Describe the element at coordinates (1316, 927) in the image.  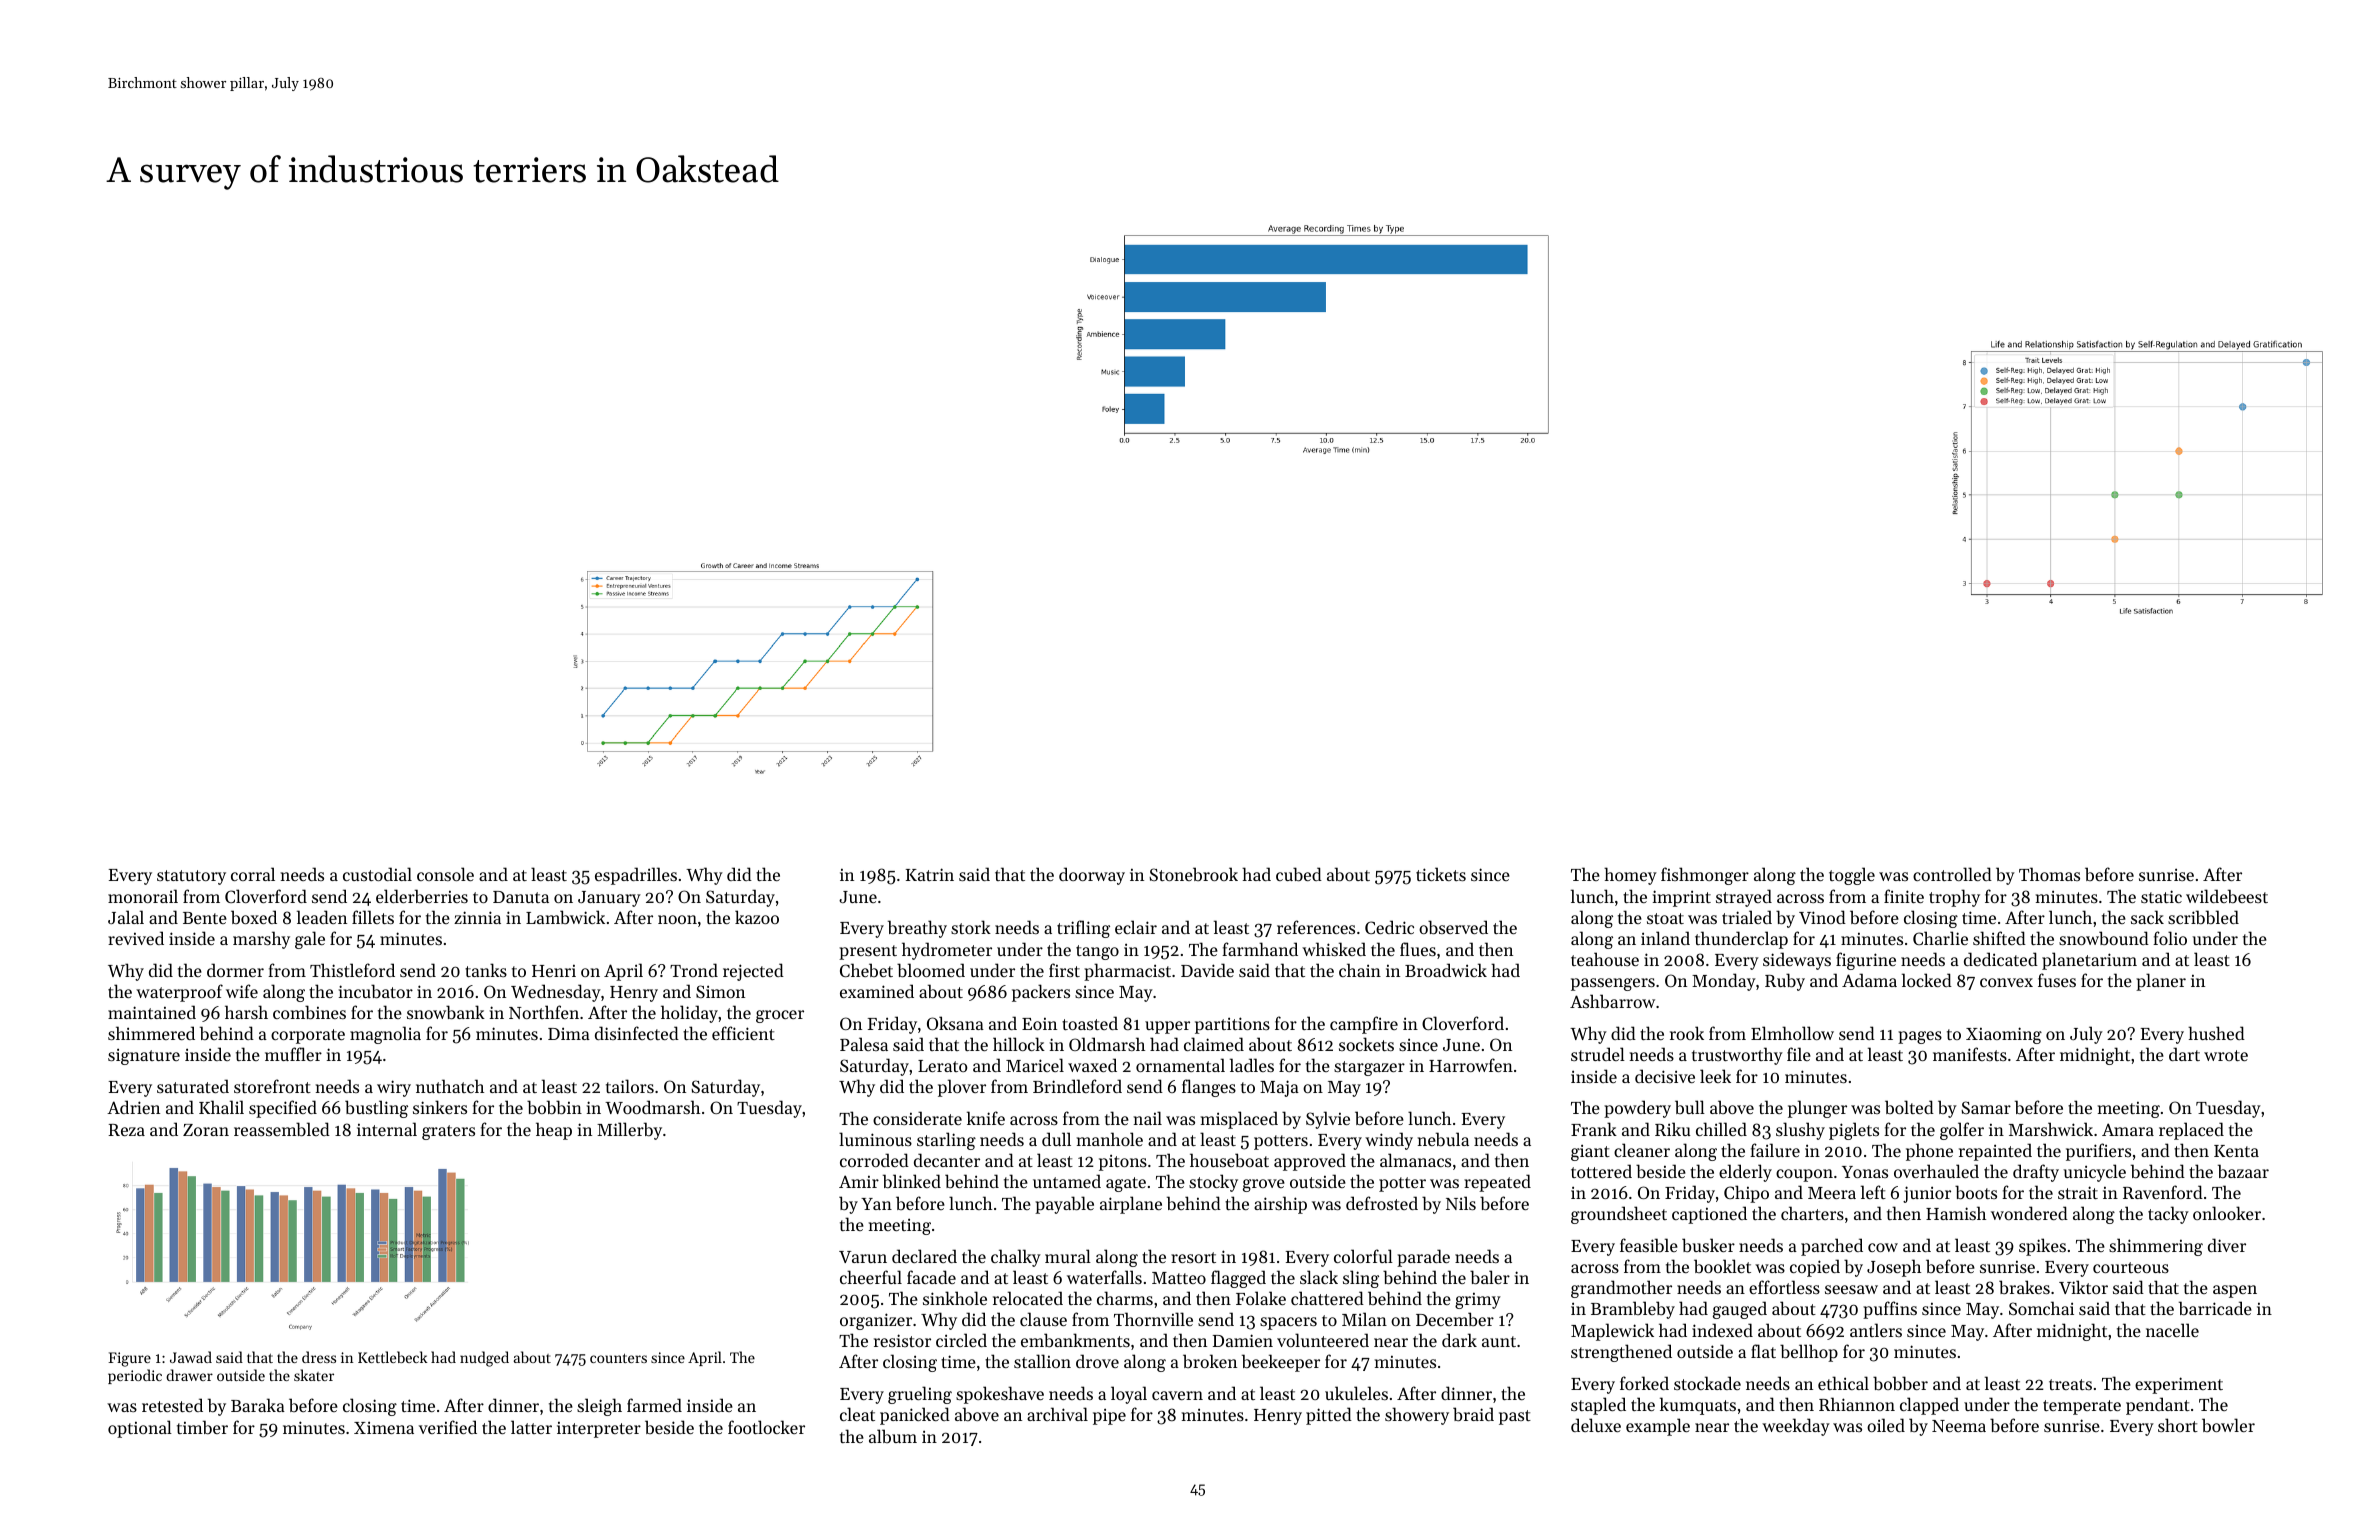
I see `references` at that location.
